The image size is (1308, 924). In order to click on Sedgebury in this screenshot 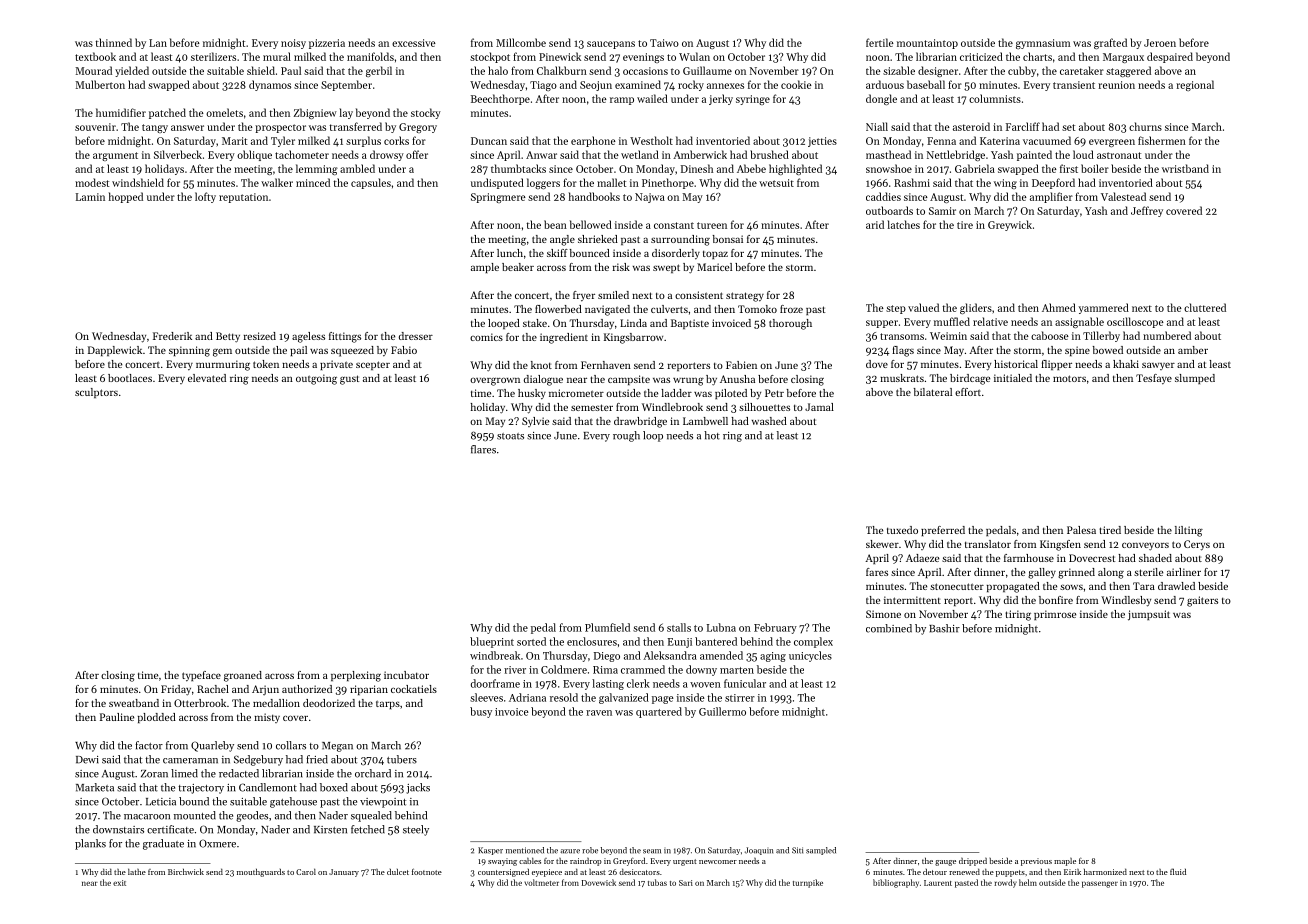, I will do `click(258, 760)`.
